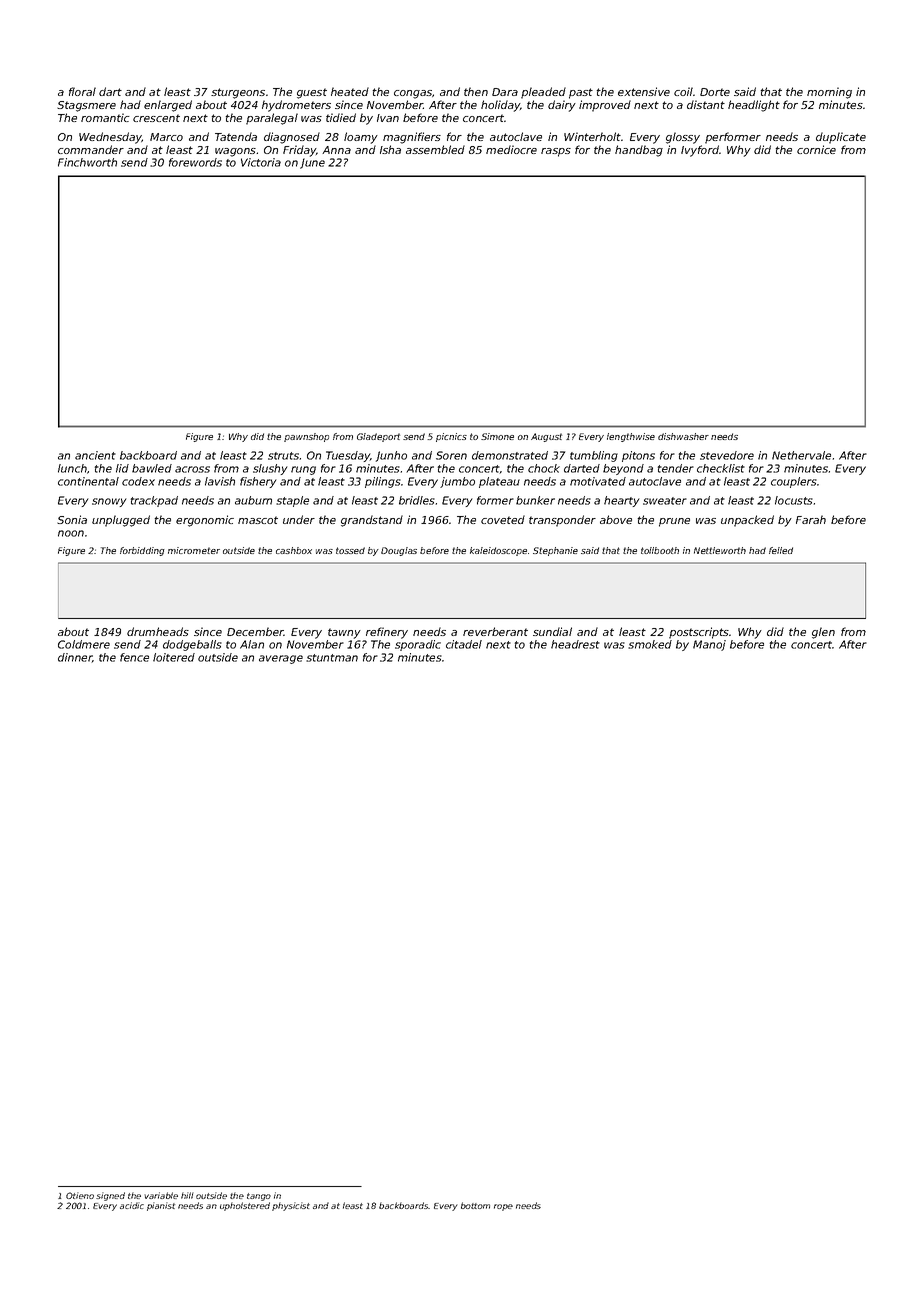 The width and height of the document is (924, 1308). Describe the element at coordinates (158, 631) in the document. I see `drumheads` at that location.
